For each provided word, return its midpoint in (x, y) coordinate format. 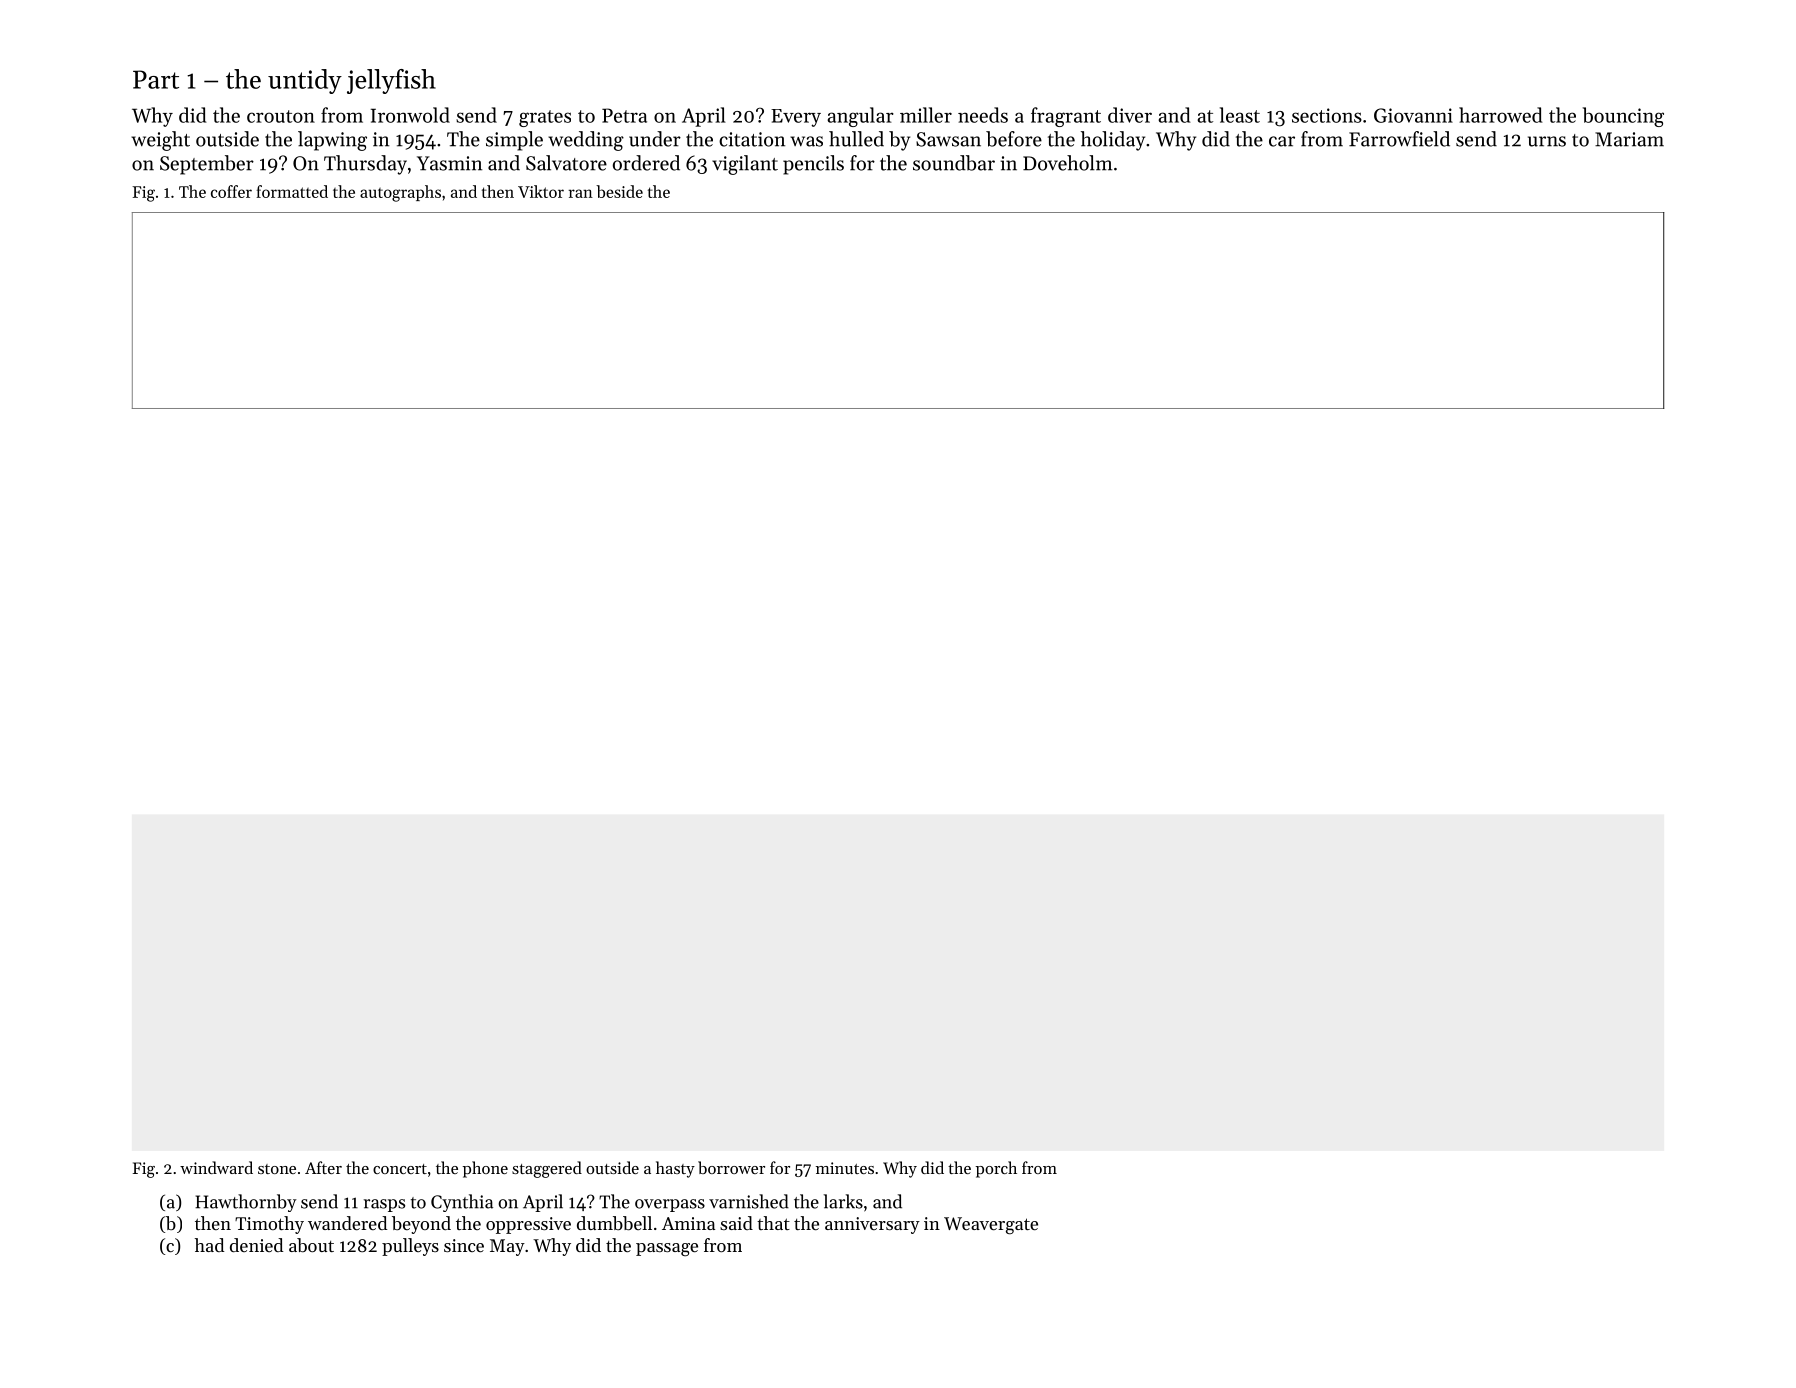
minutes (845, 1168)
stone (277, 1169)
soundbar (954, 163)
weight (160, 141)
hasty (675, 1169)
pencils (813, 165)
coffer (231, 191)
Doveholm (1067, 163)
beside (619, 191)
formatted (292, 191)
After (323, 1167)
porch (996, 1169)
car (1282, 141)
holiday (1113, 141)
